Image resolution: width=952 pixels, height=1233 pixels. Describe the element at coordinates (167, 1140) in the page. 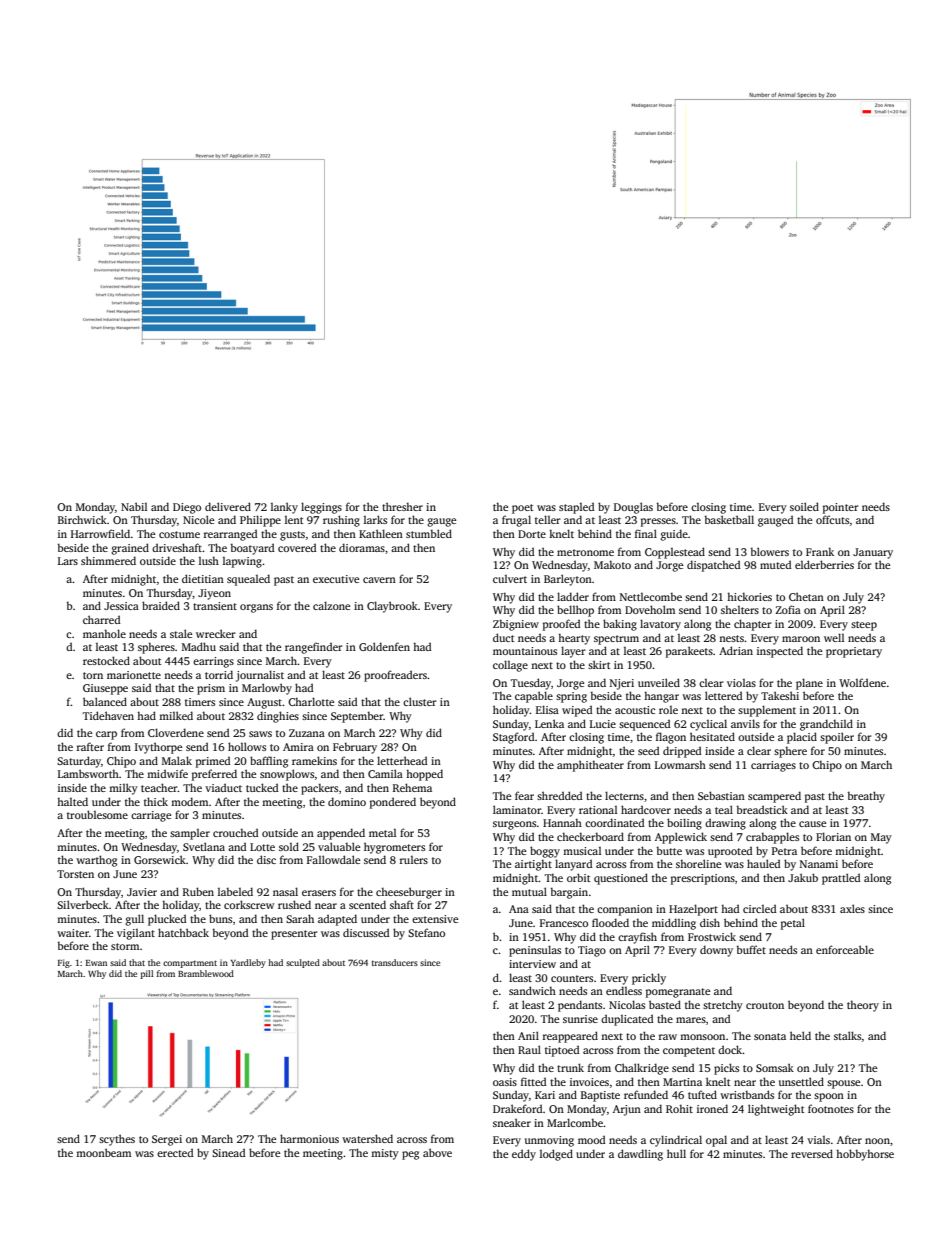

I see `Sergei` at that location.
